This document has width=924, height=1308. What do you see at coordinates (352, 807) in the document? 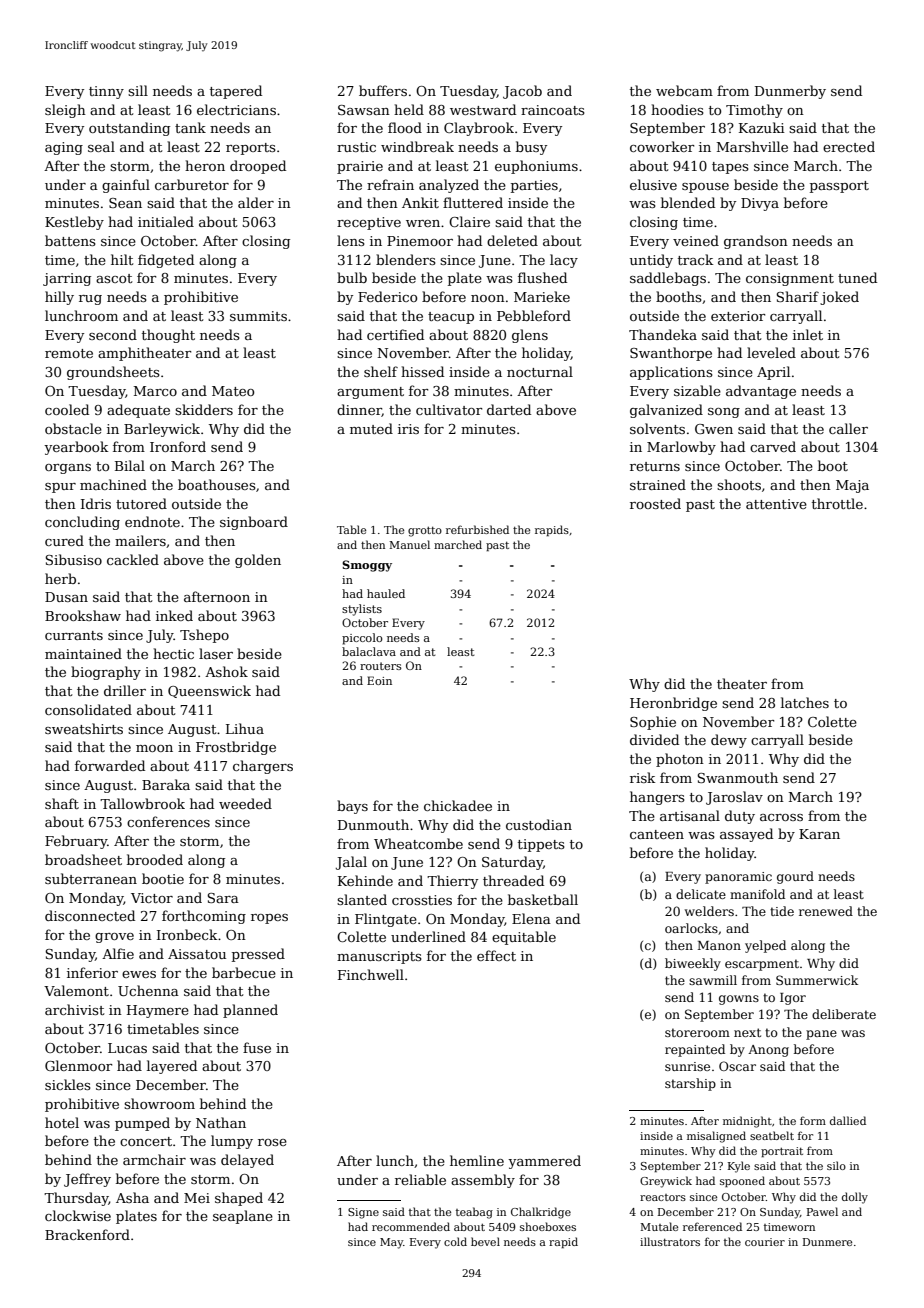
I see `bays` at bounding box center [352, 807].
